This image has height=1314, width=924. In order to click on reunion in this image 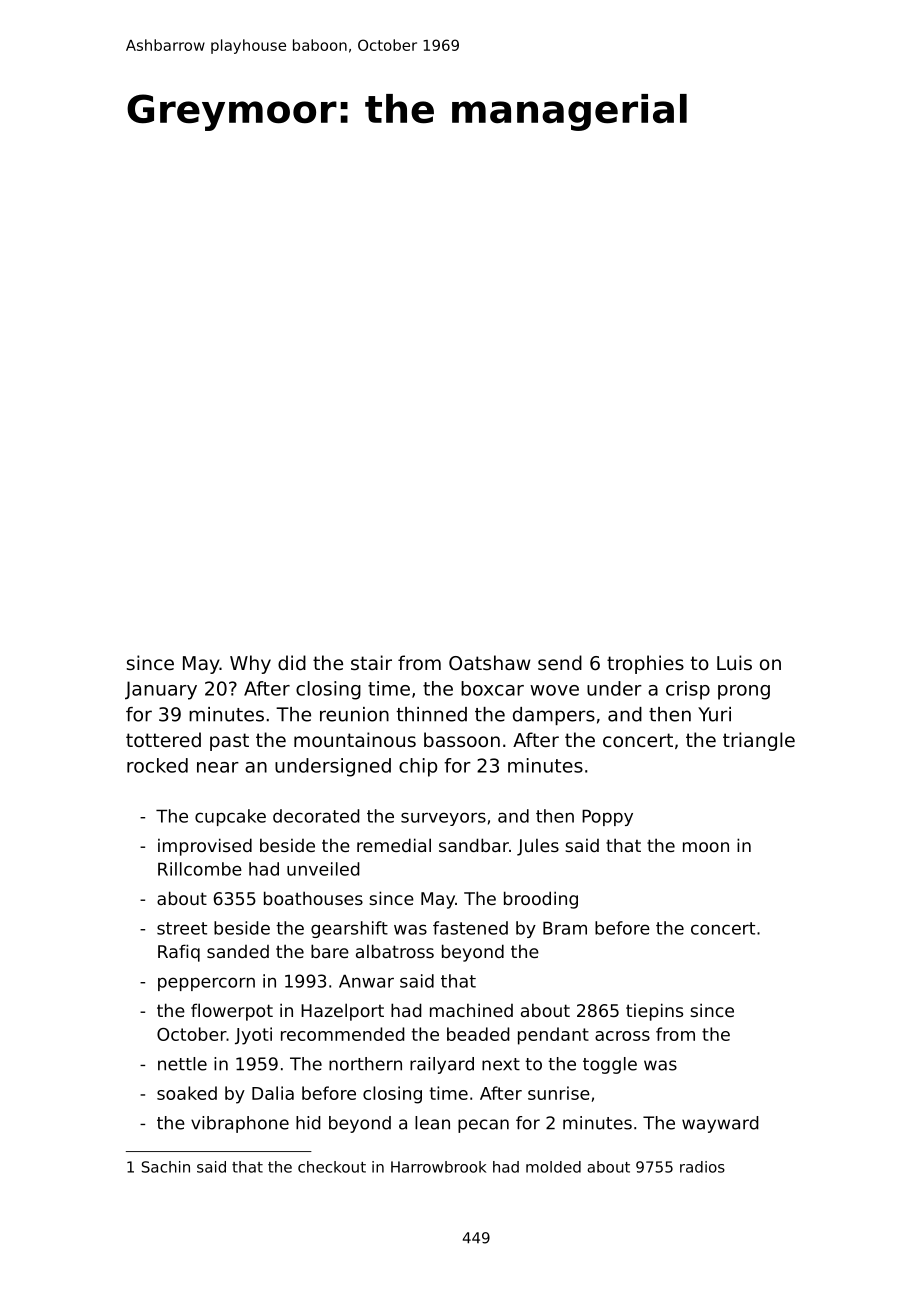, I will do `click(354, 714)`.
